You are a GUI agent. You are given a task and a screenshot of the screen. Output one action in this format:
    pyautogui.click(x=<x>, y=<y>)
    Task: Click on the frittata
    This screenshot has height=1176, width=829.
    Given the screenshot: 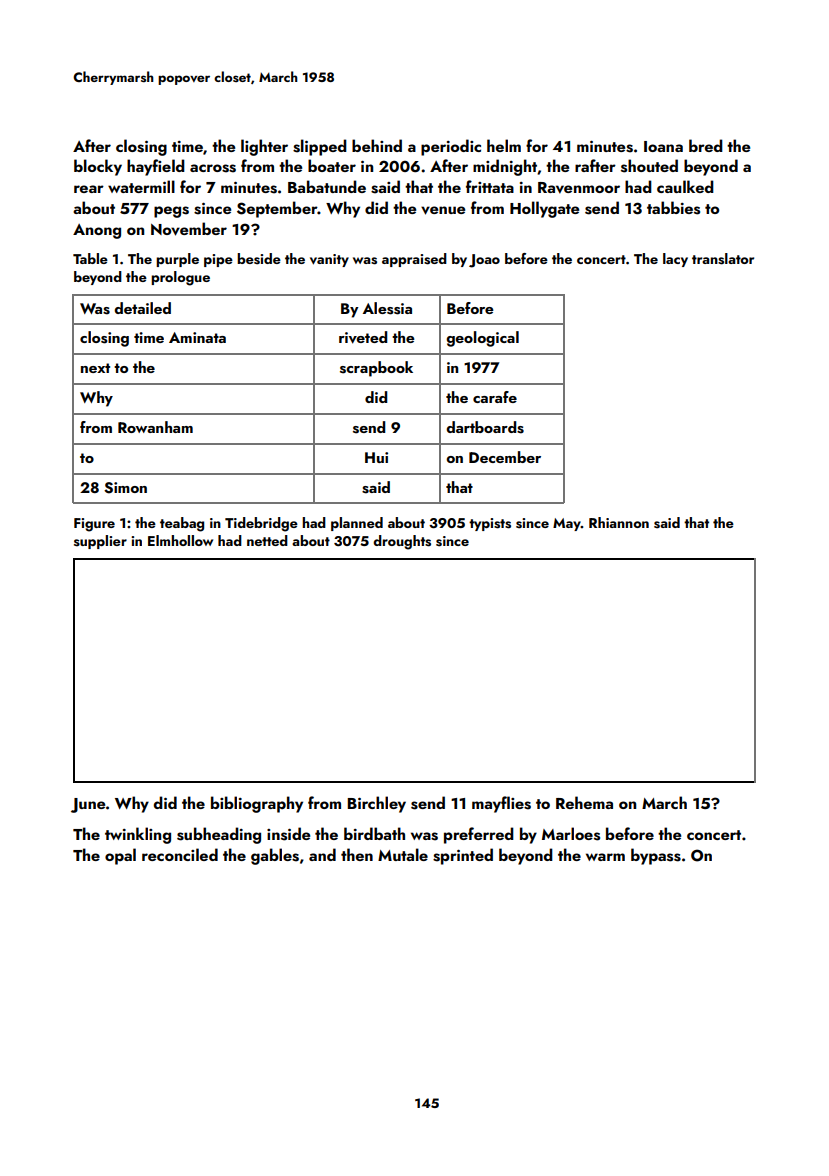 What is the action you would take?
    pyautogui.click(x=490, y=186)
